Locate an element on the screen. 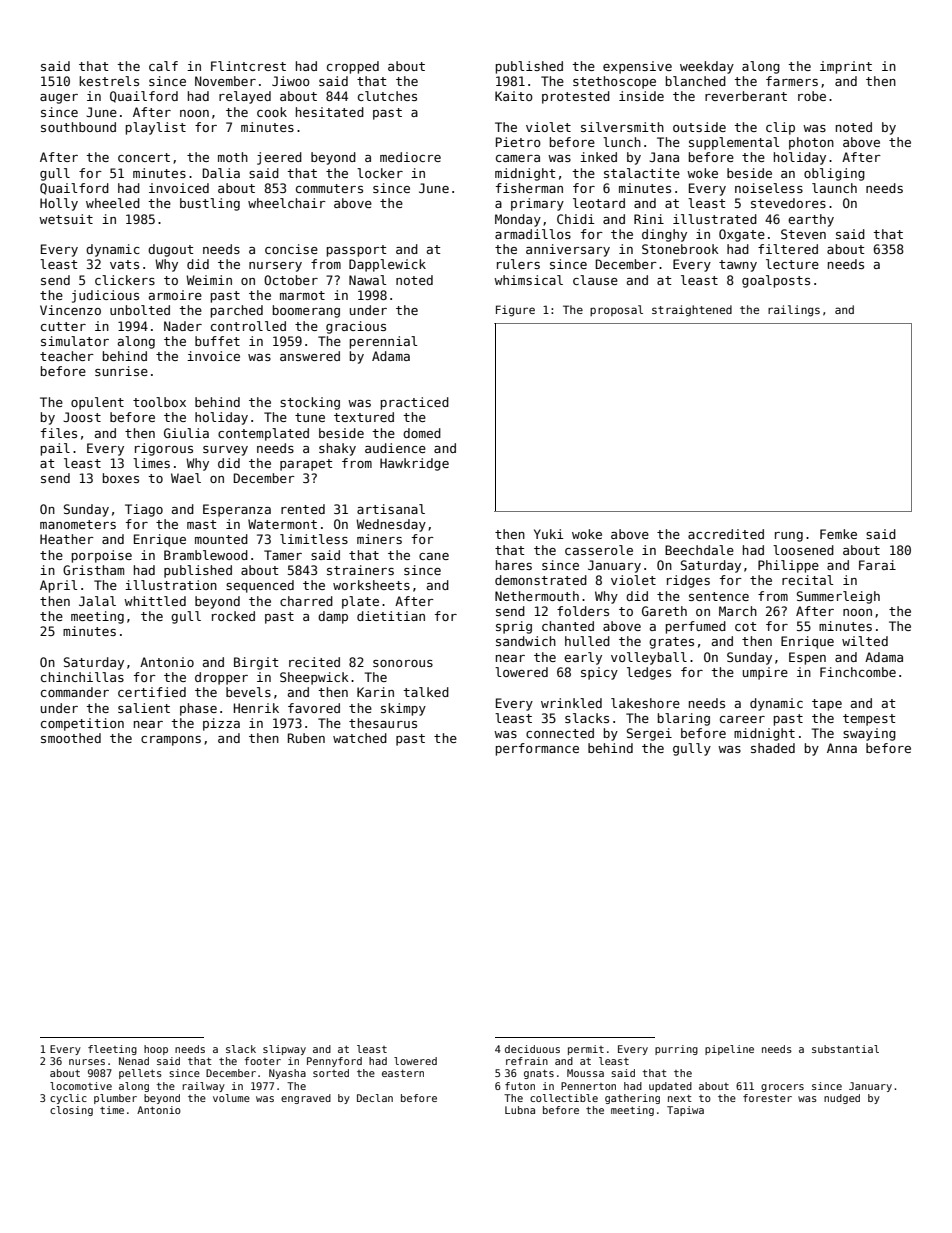  calf is located at coordinates (163, 66).
